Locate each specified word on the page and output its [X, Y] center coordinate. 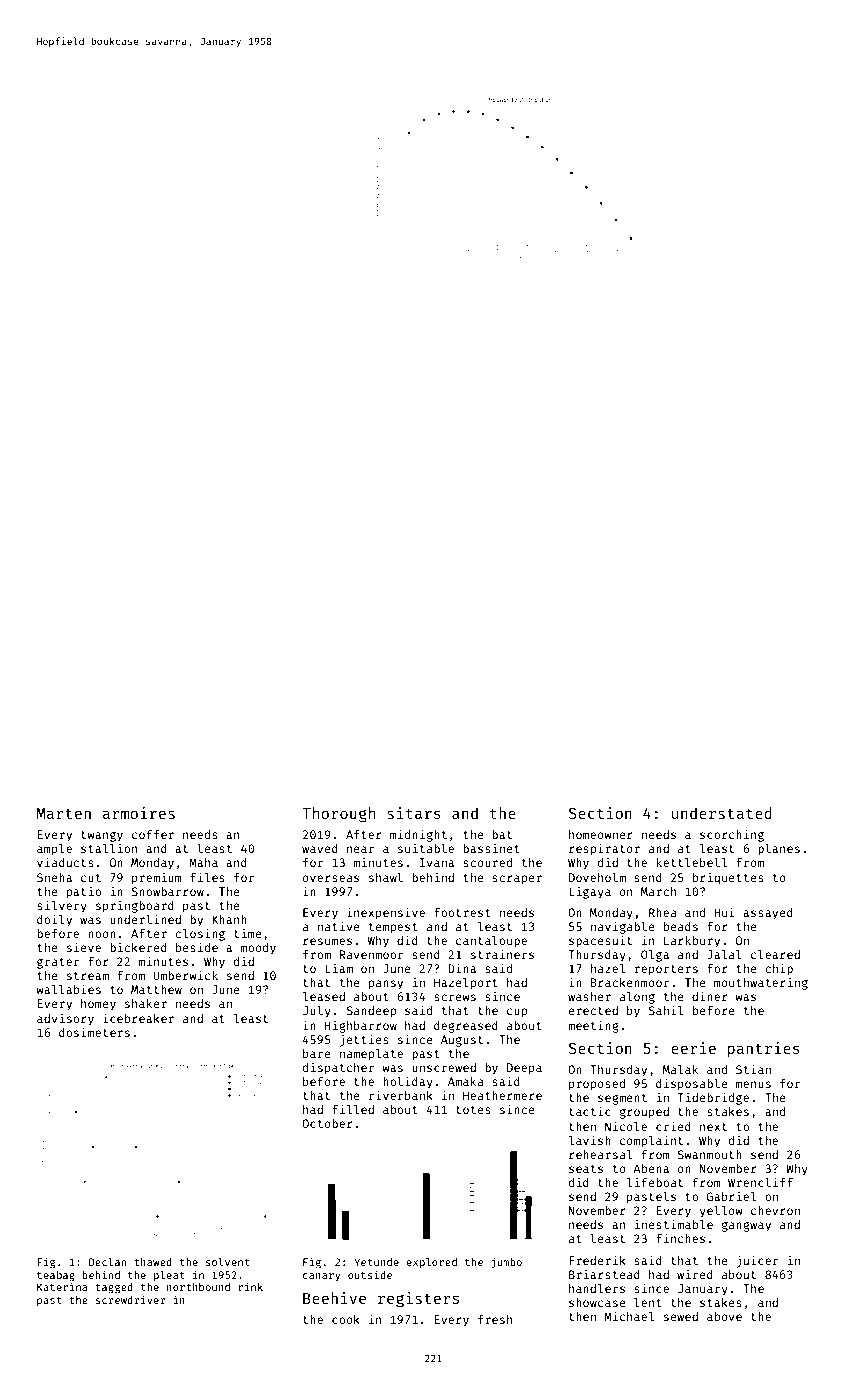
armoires [138, 813]
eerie [693, 1048]
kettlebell [691, 862]
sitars [414, 813]
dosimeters [94, 1032]
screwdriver [130, 1299]
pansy [386, 985]
